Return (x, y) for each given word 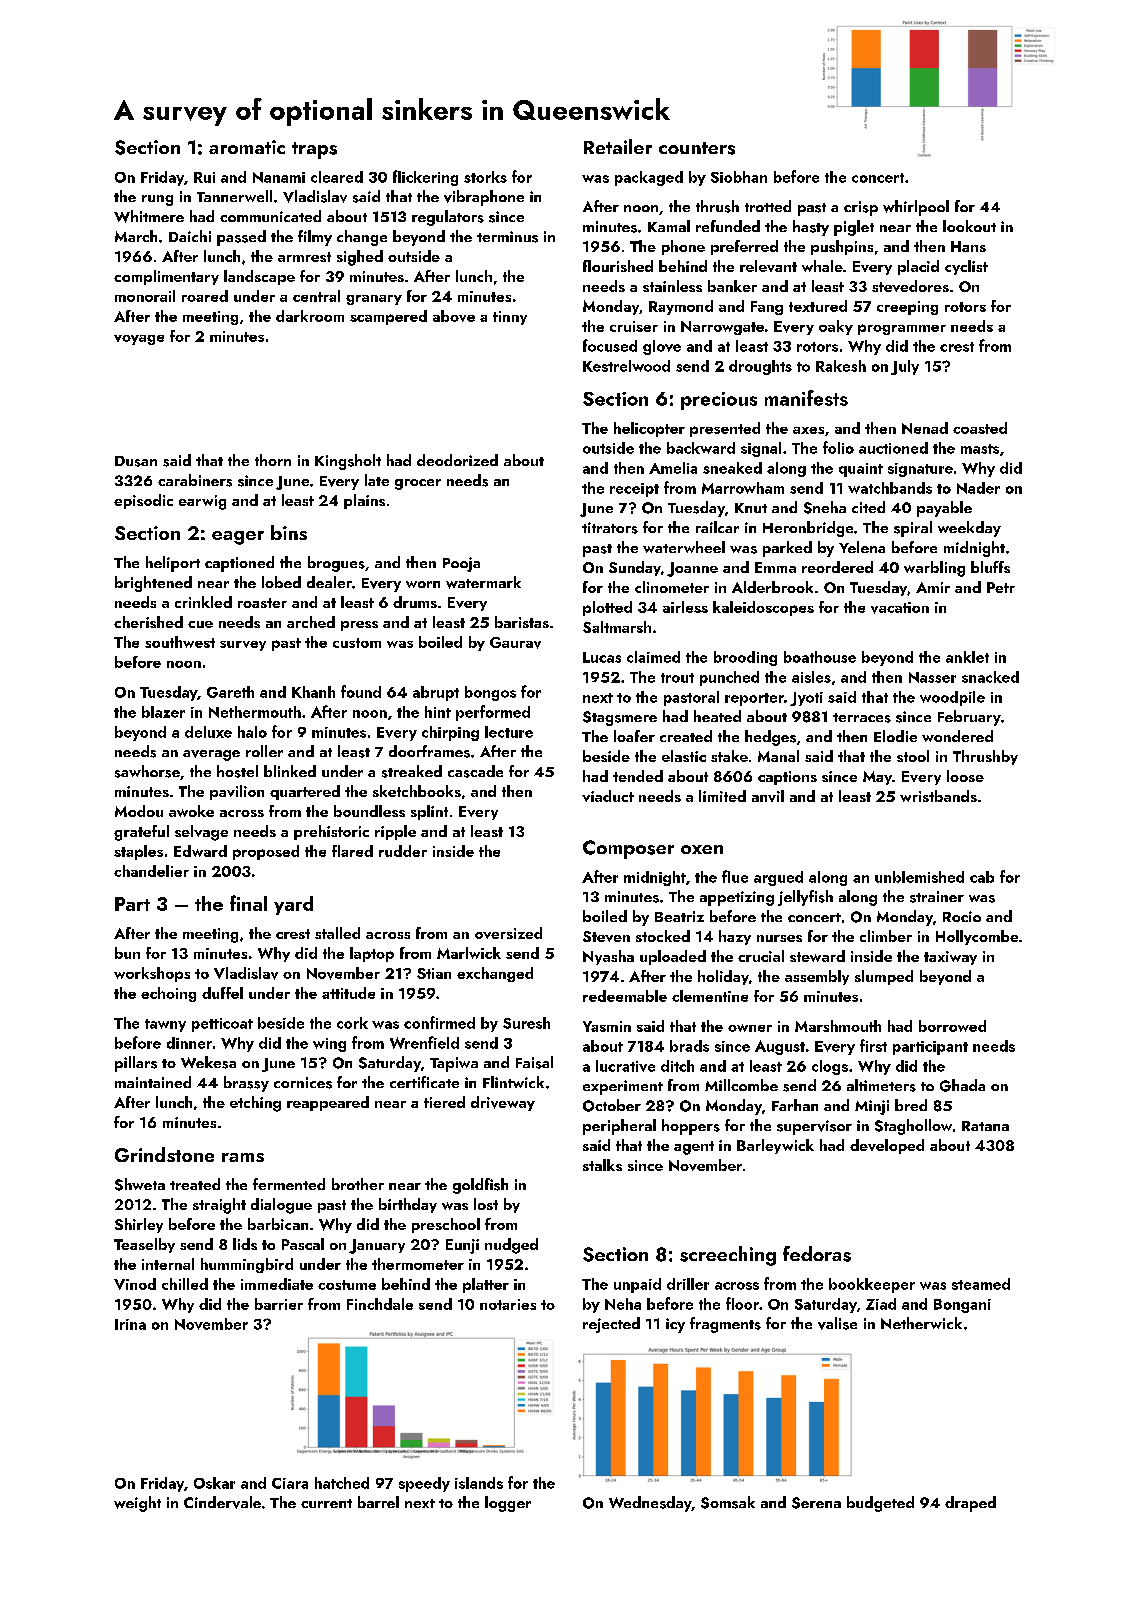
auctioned (893, 448)
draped (970, 1504)
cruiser (634, 326)
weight (137, 1504)
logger (508, 1504)
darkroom (310, 316)
